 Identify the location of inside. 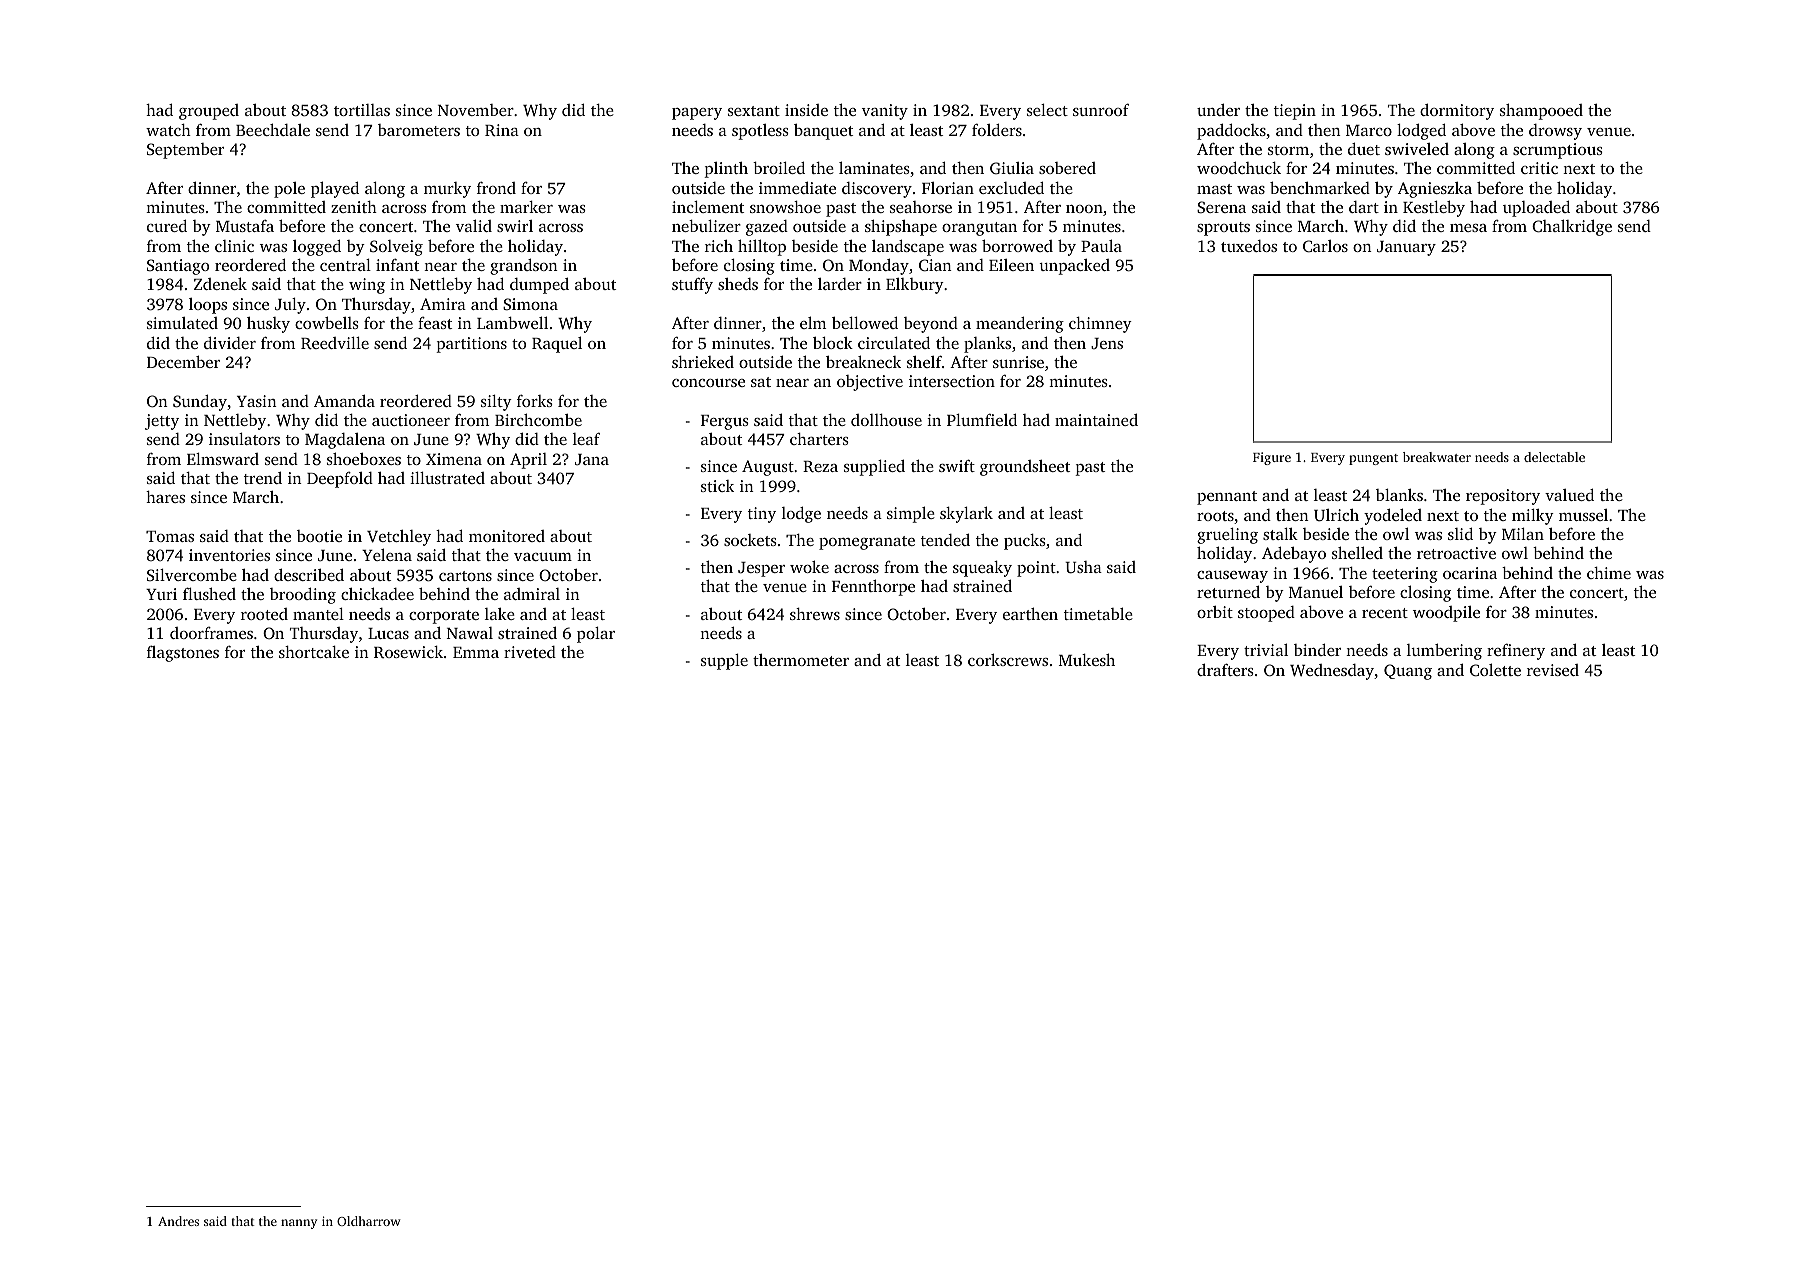
(806, 110).
